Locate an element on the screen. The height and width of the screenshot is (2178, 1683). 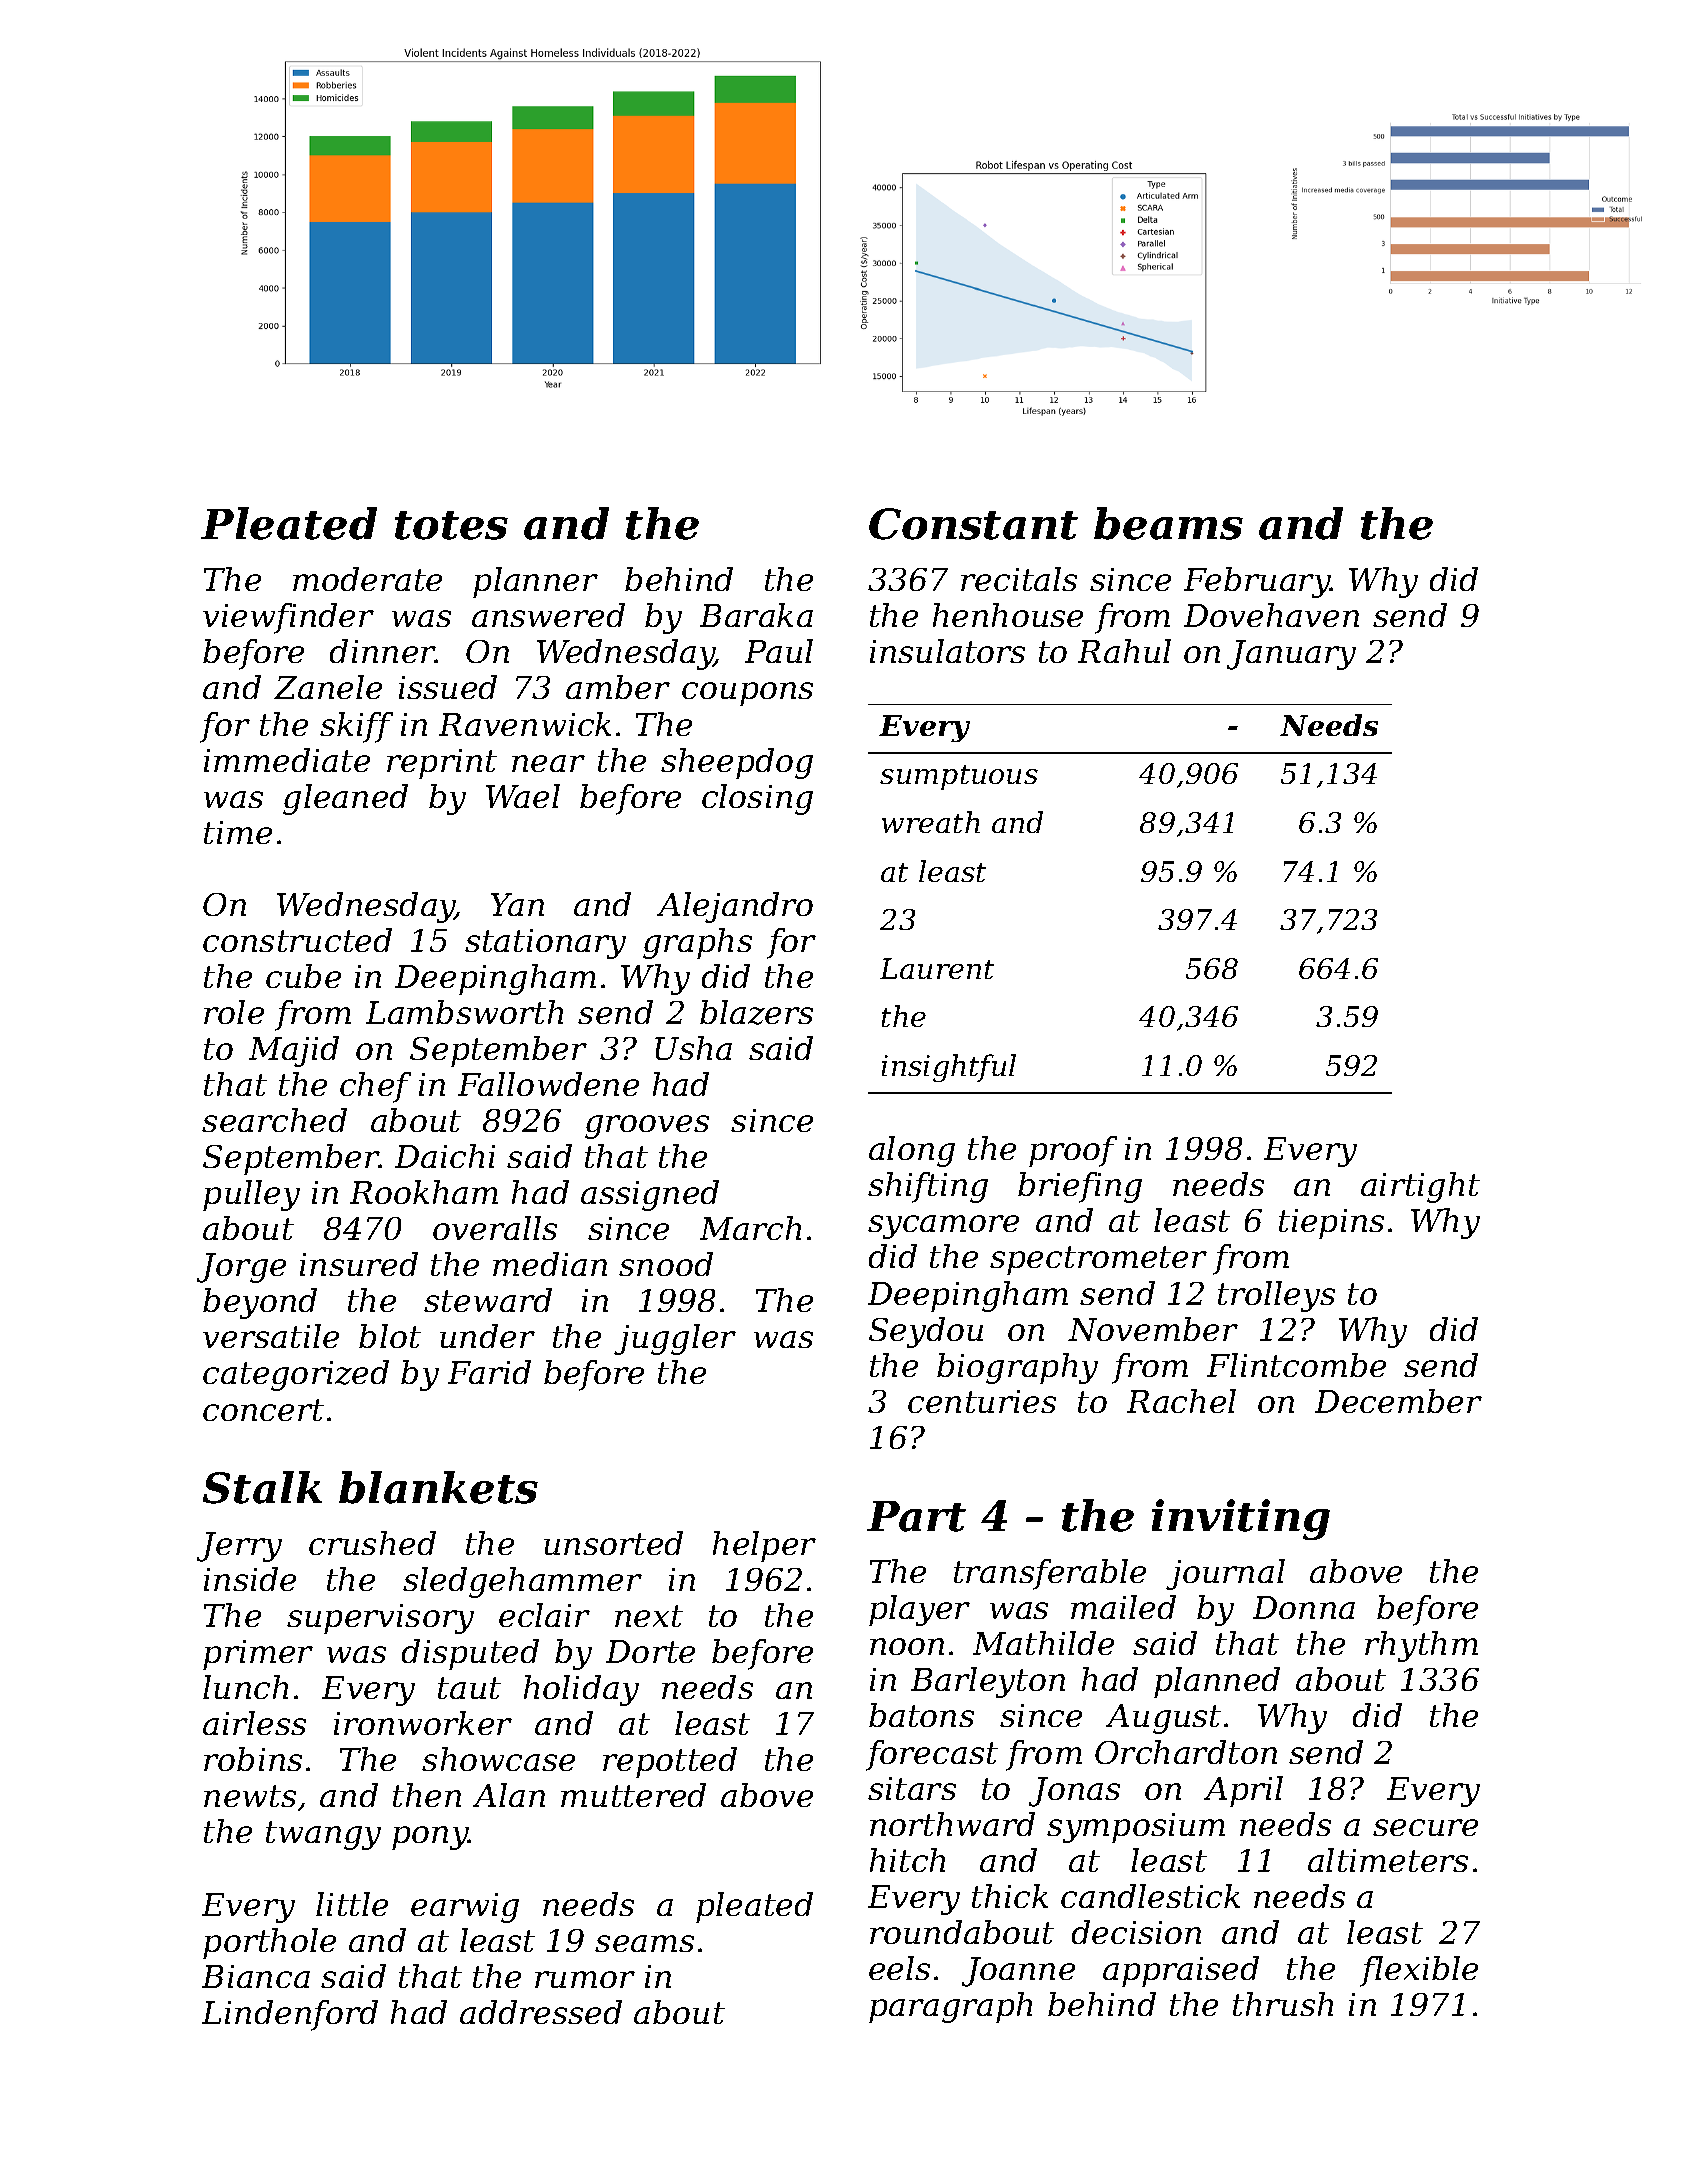
constructed is located at coordinates (297, 940).
